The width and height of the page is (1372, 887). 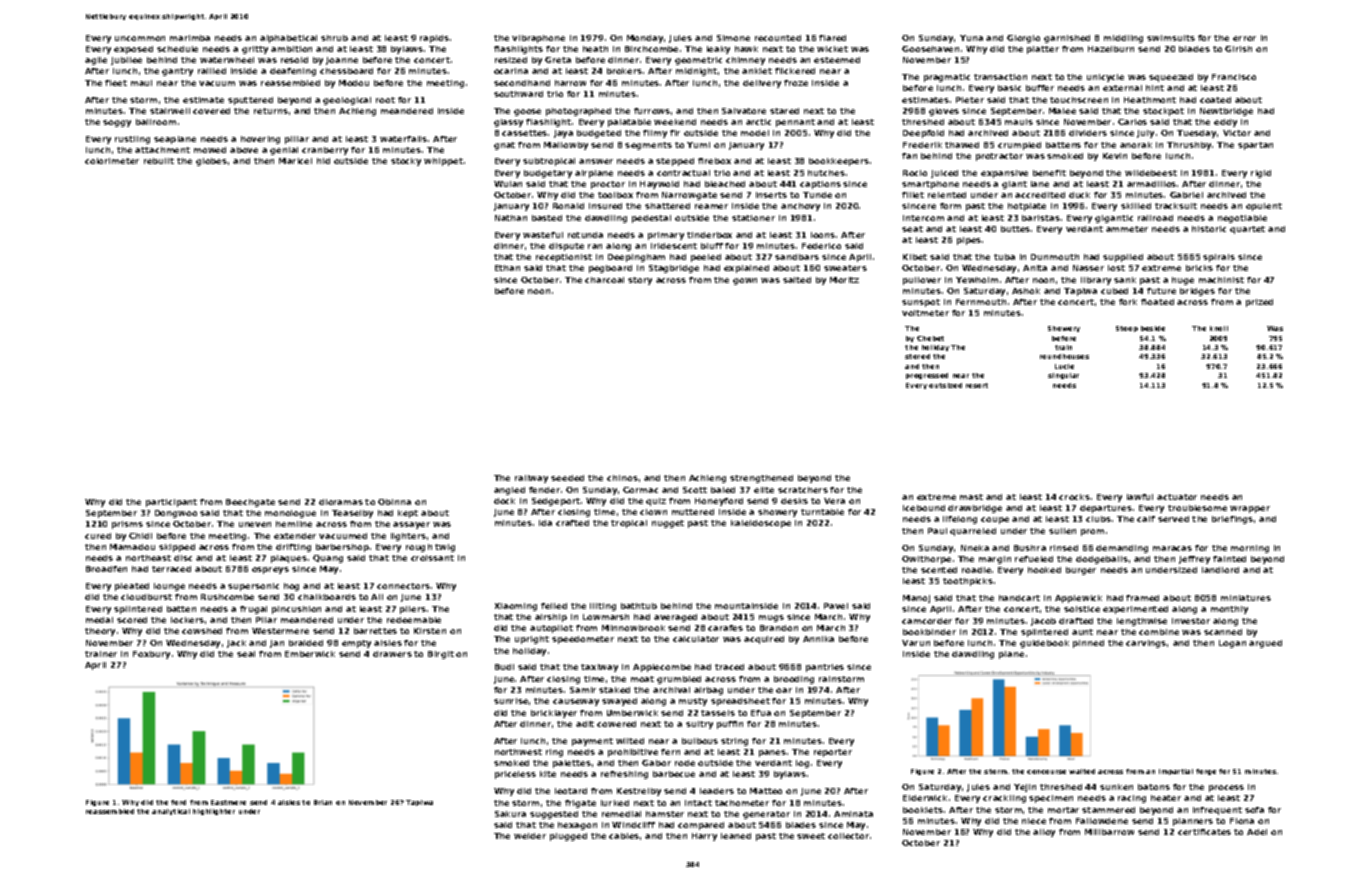 I want to click on Ethan, so click(x=507, y=268).
